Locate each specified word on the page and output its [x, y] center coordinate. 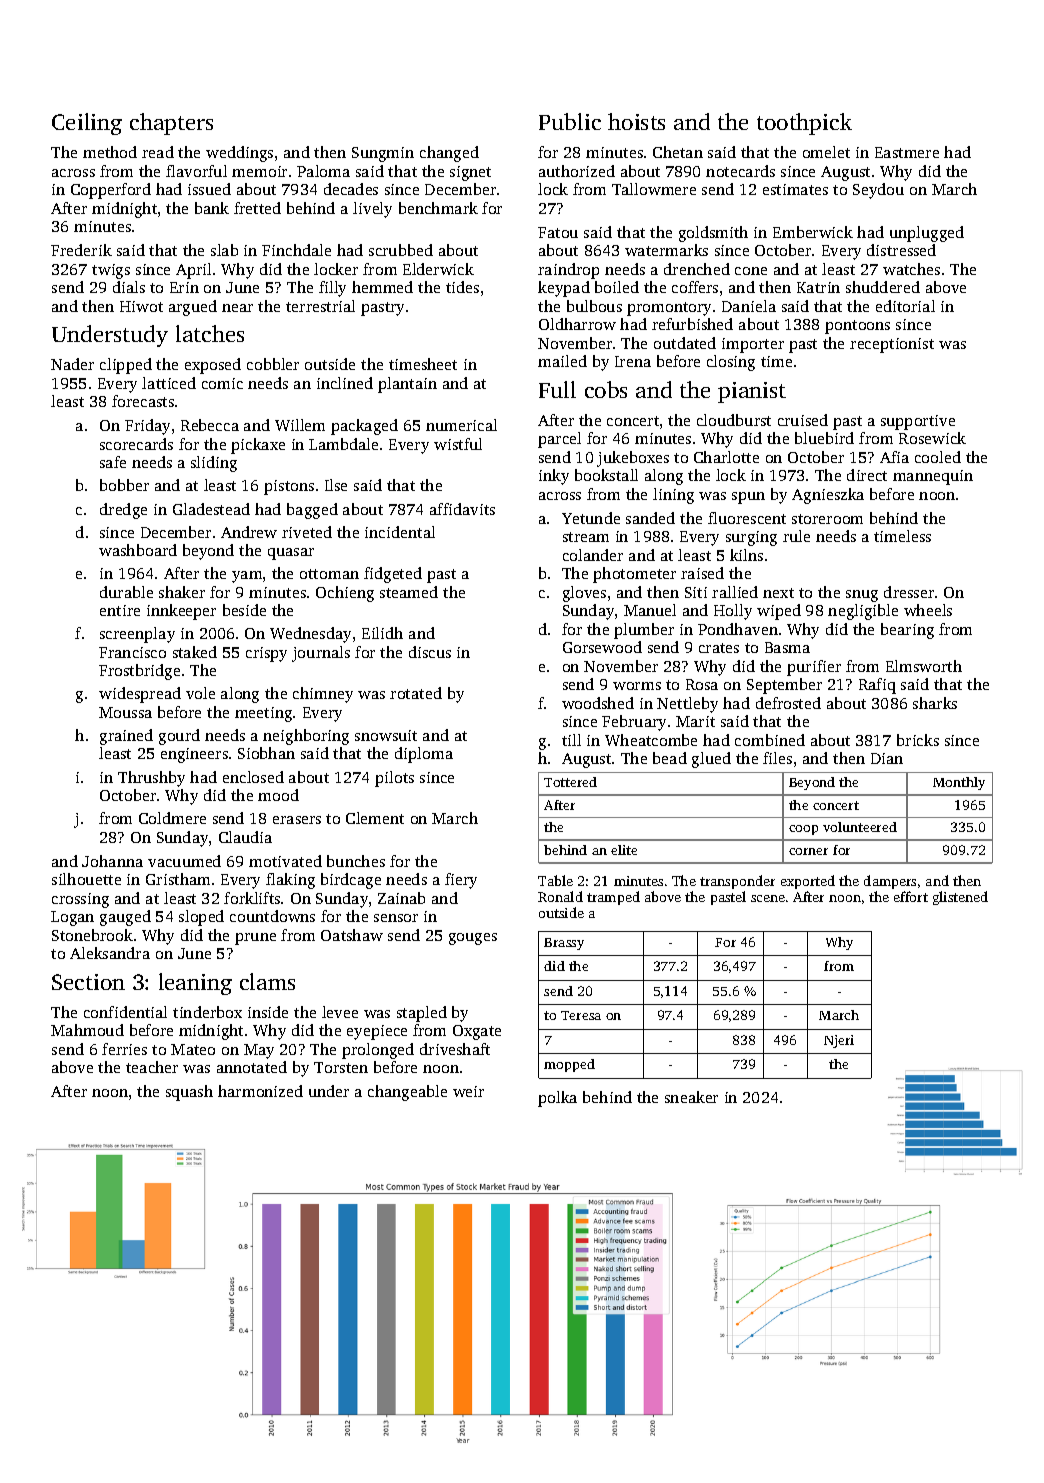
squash [189, 1093]
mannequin [933, 477]
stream [586, 537]
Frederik [81, 250]
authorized [577, 171]
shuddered [883, 287]
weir [468, 1091]
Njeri [839, 1041]
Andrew [249, 532]
